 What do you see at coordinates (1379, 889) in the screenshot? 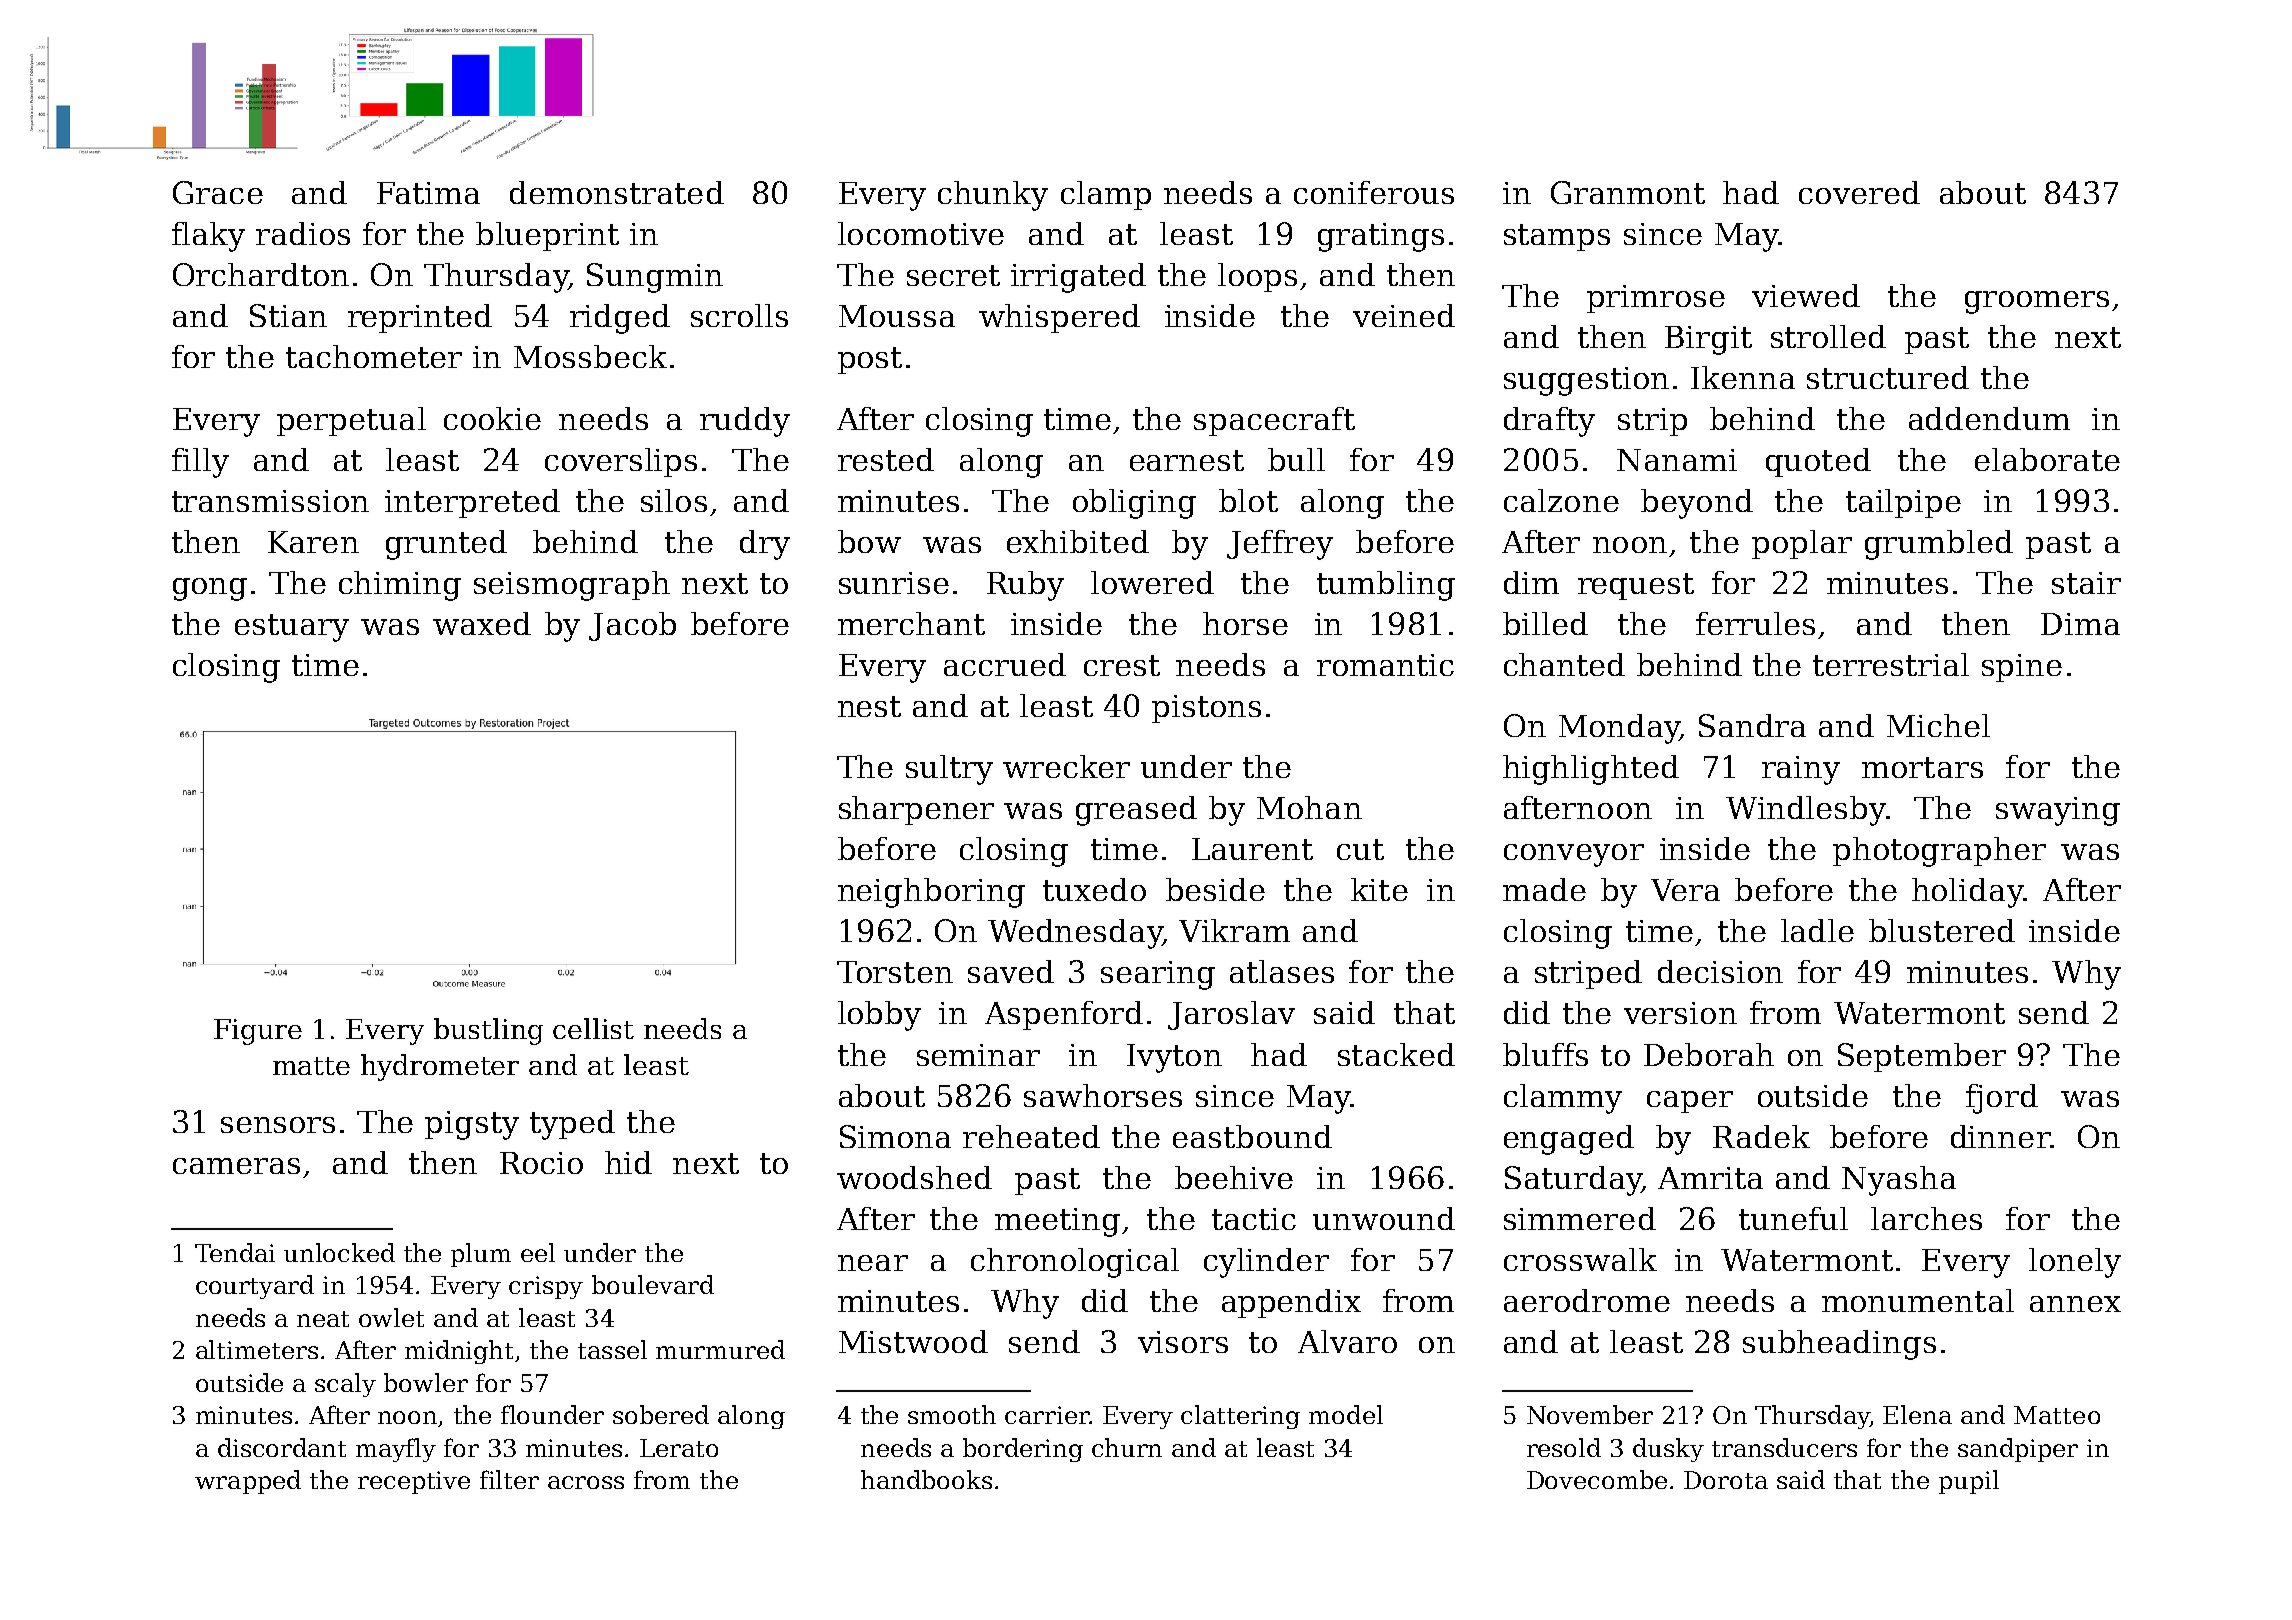
I see `kite` at bounding box center [1379, 889].
